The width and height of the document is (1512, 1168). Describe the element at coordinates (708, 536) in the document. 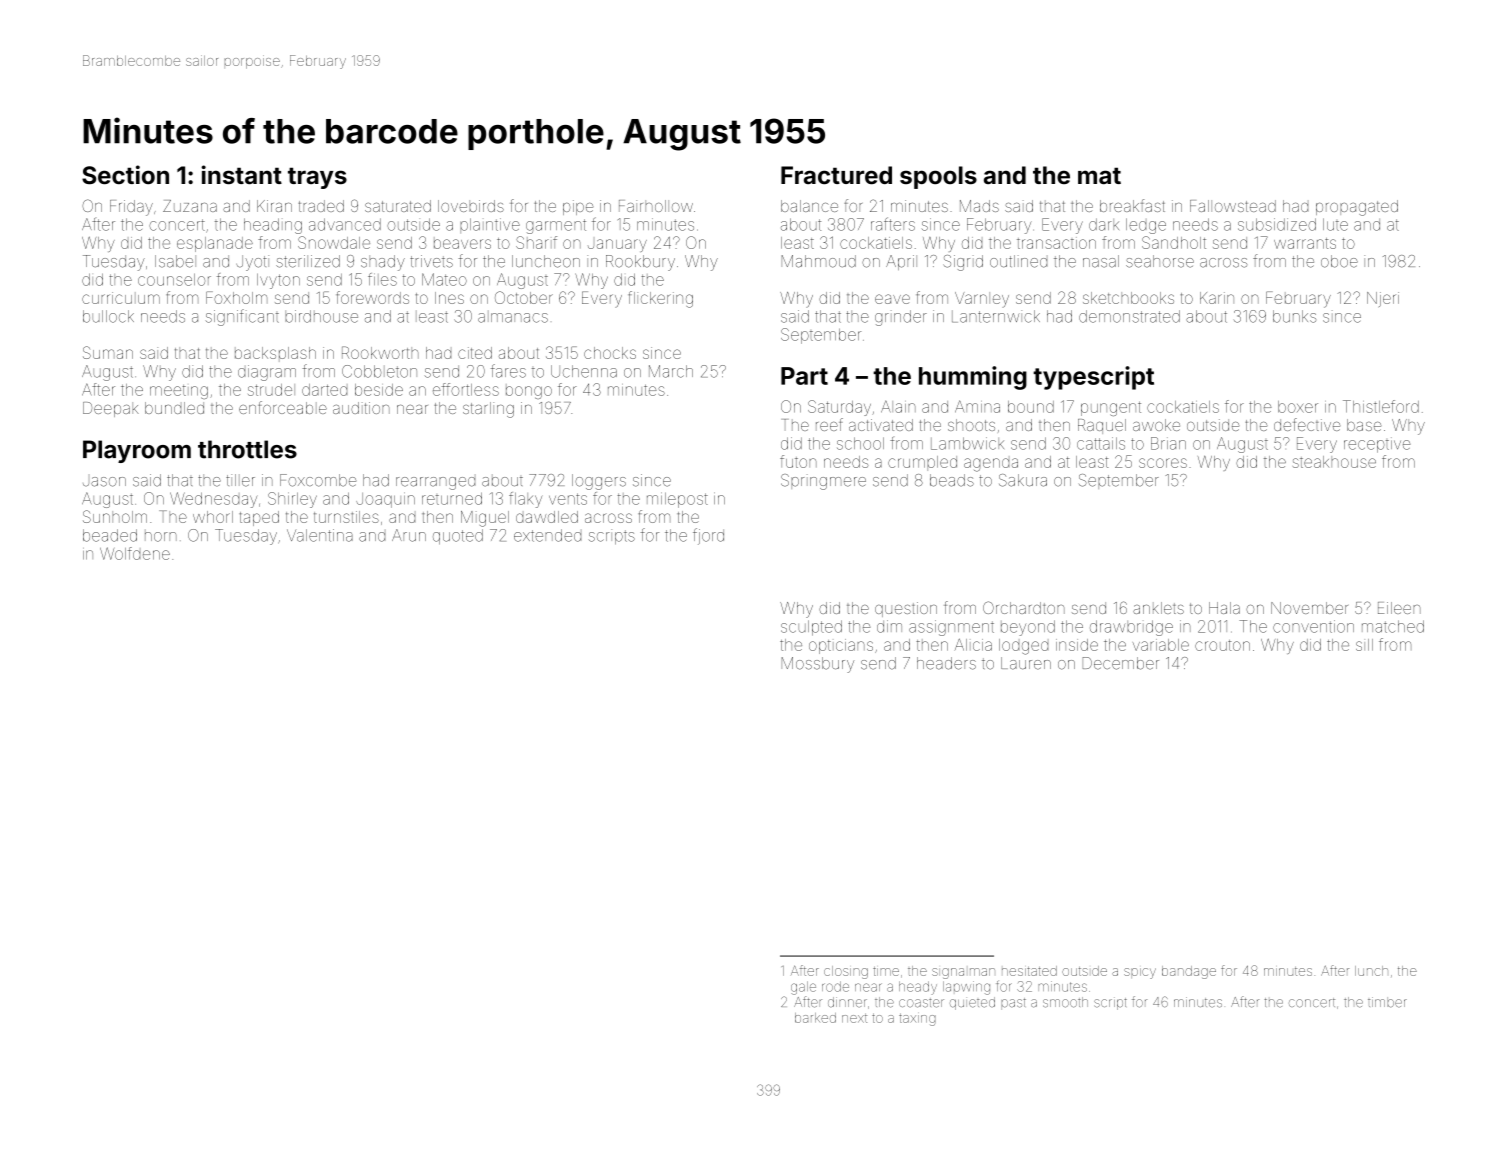

I see `fjord` at that location.
